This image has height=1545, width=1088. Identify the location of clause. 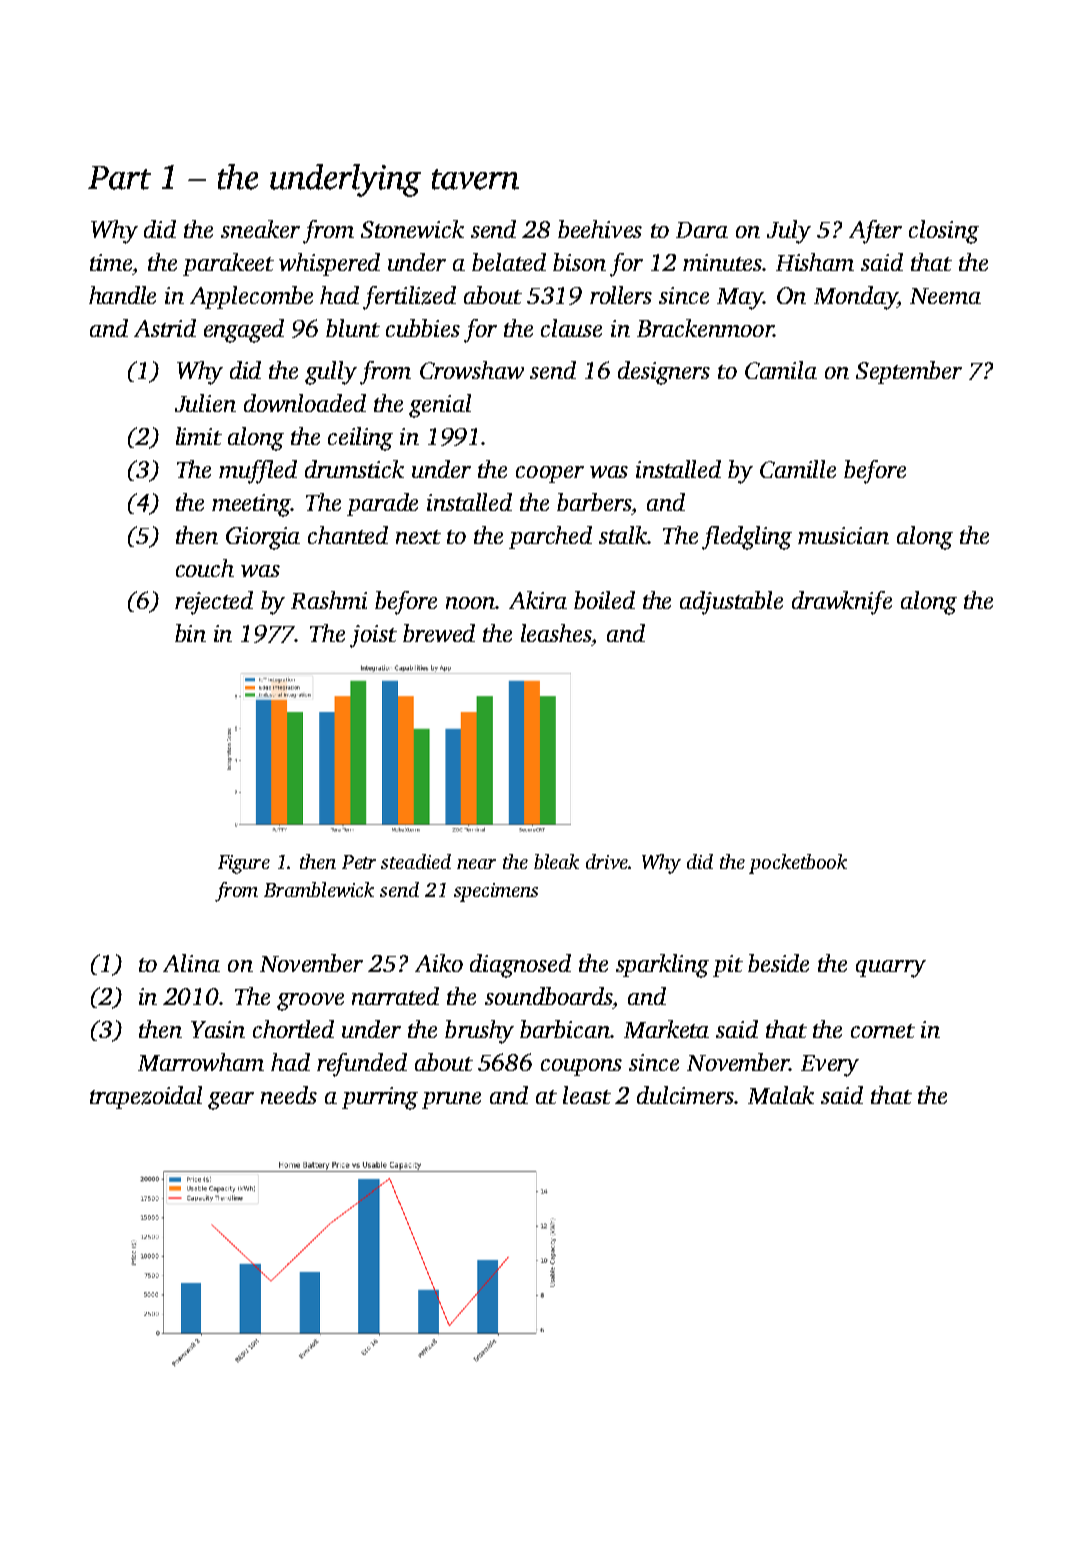
(571, 328).
